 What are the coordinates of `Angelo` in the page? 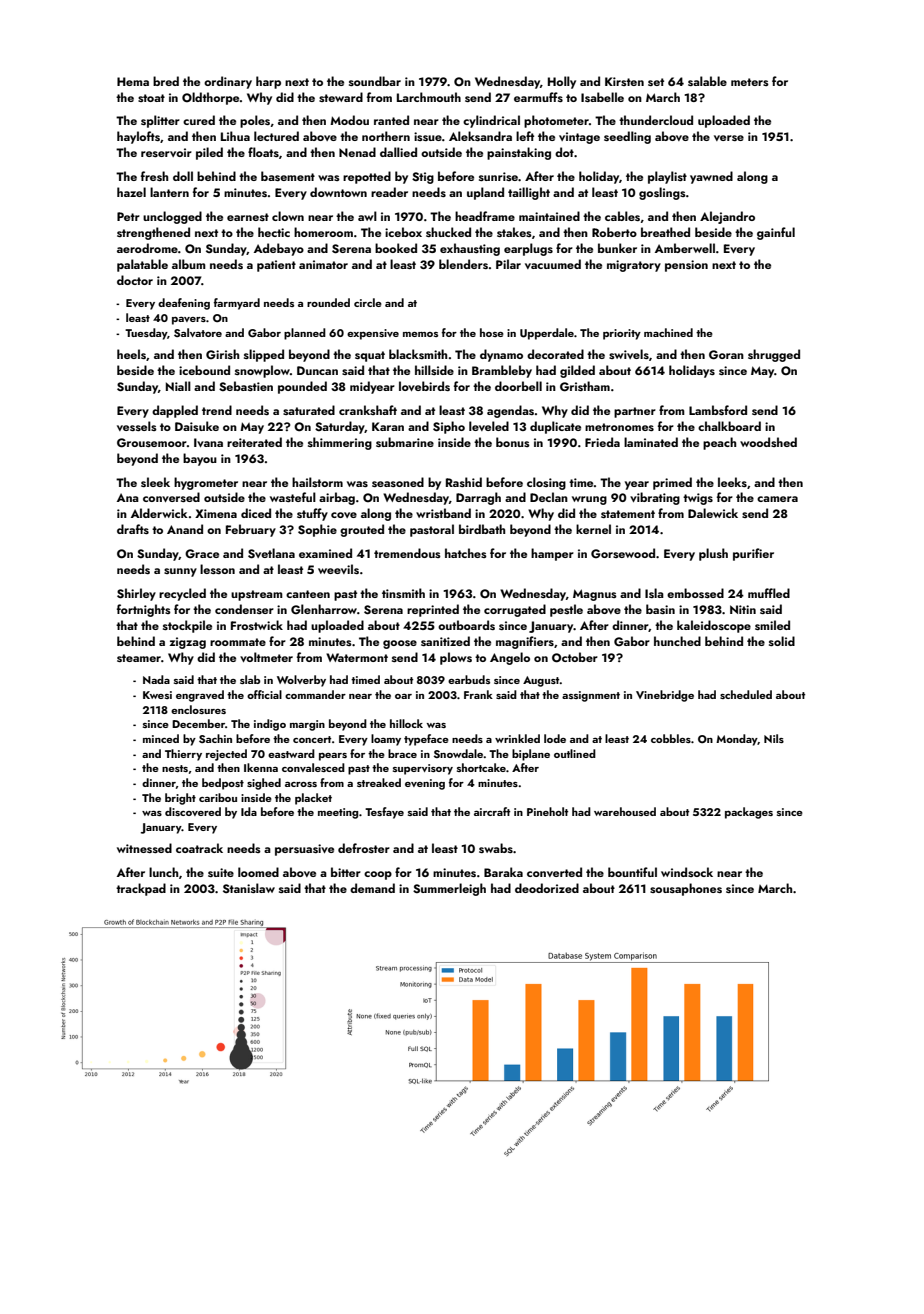 It's located at (510, 658).
